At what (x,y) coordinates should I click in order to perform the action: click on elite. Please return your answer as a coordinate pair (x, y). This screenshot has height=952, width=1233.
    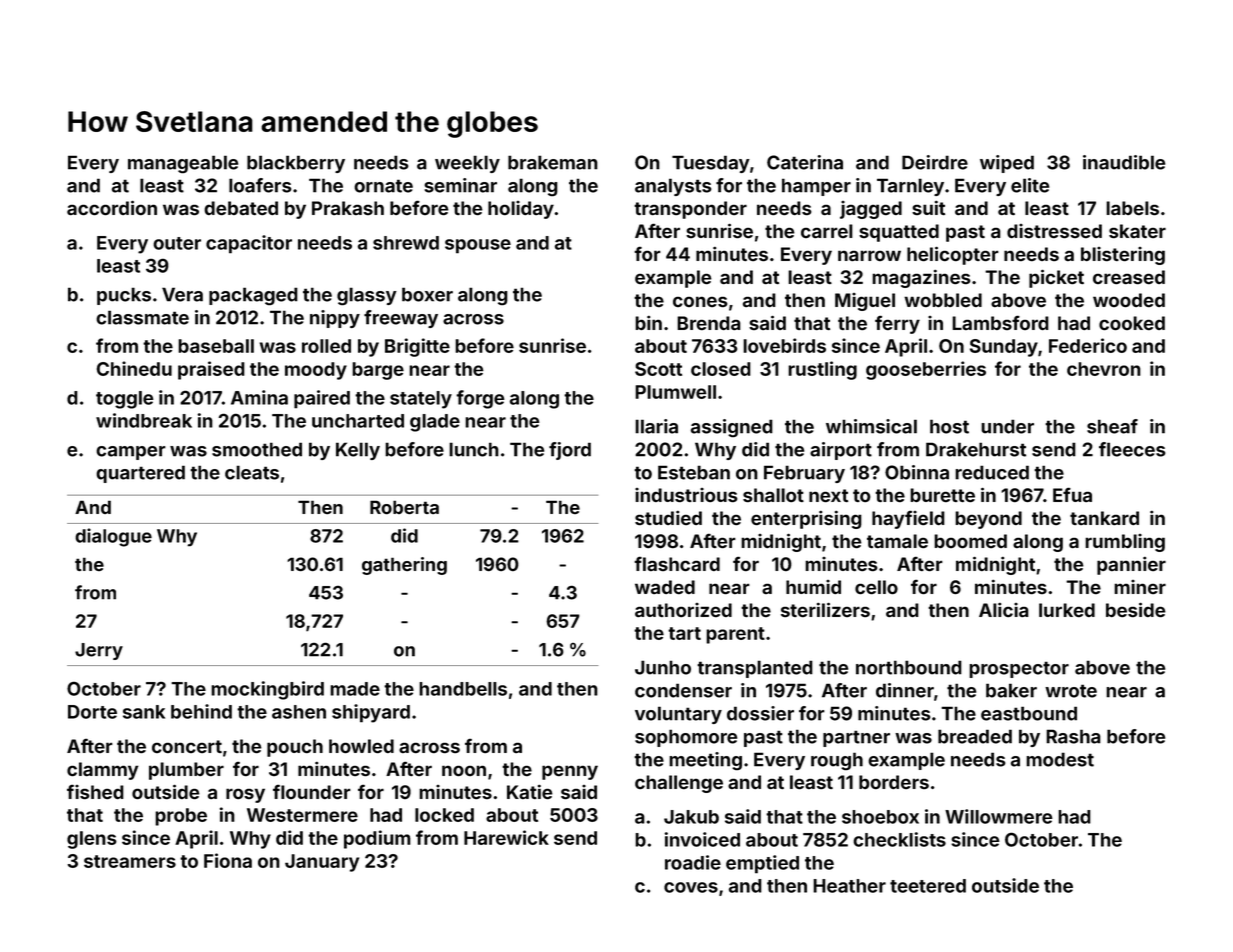
    Looking at the image, I should click on (1030, 185).
